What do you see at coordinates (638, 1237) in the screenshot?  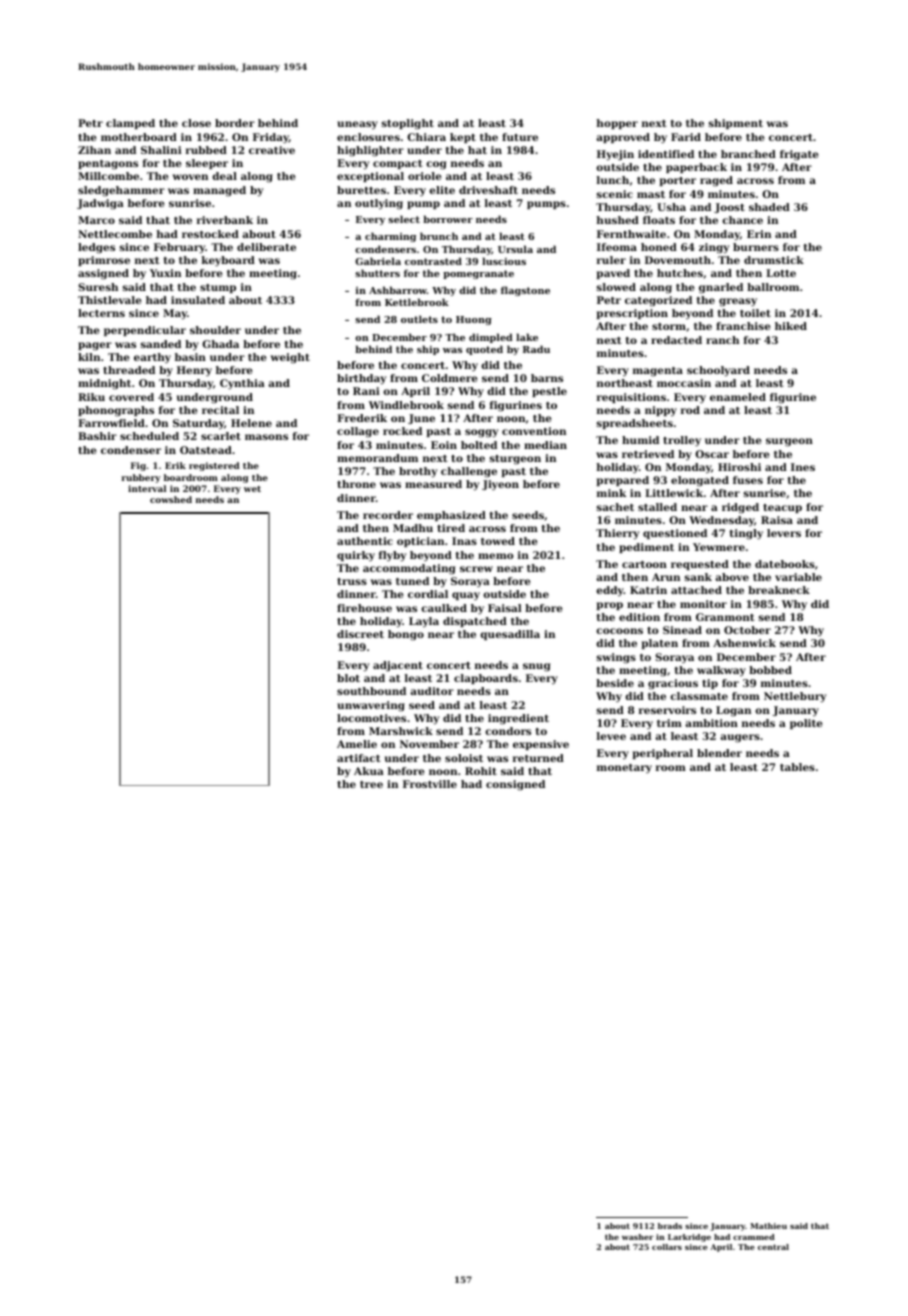 I see `washer` at bounding box center [638, 1237].
